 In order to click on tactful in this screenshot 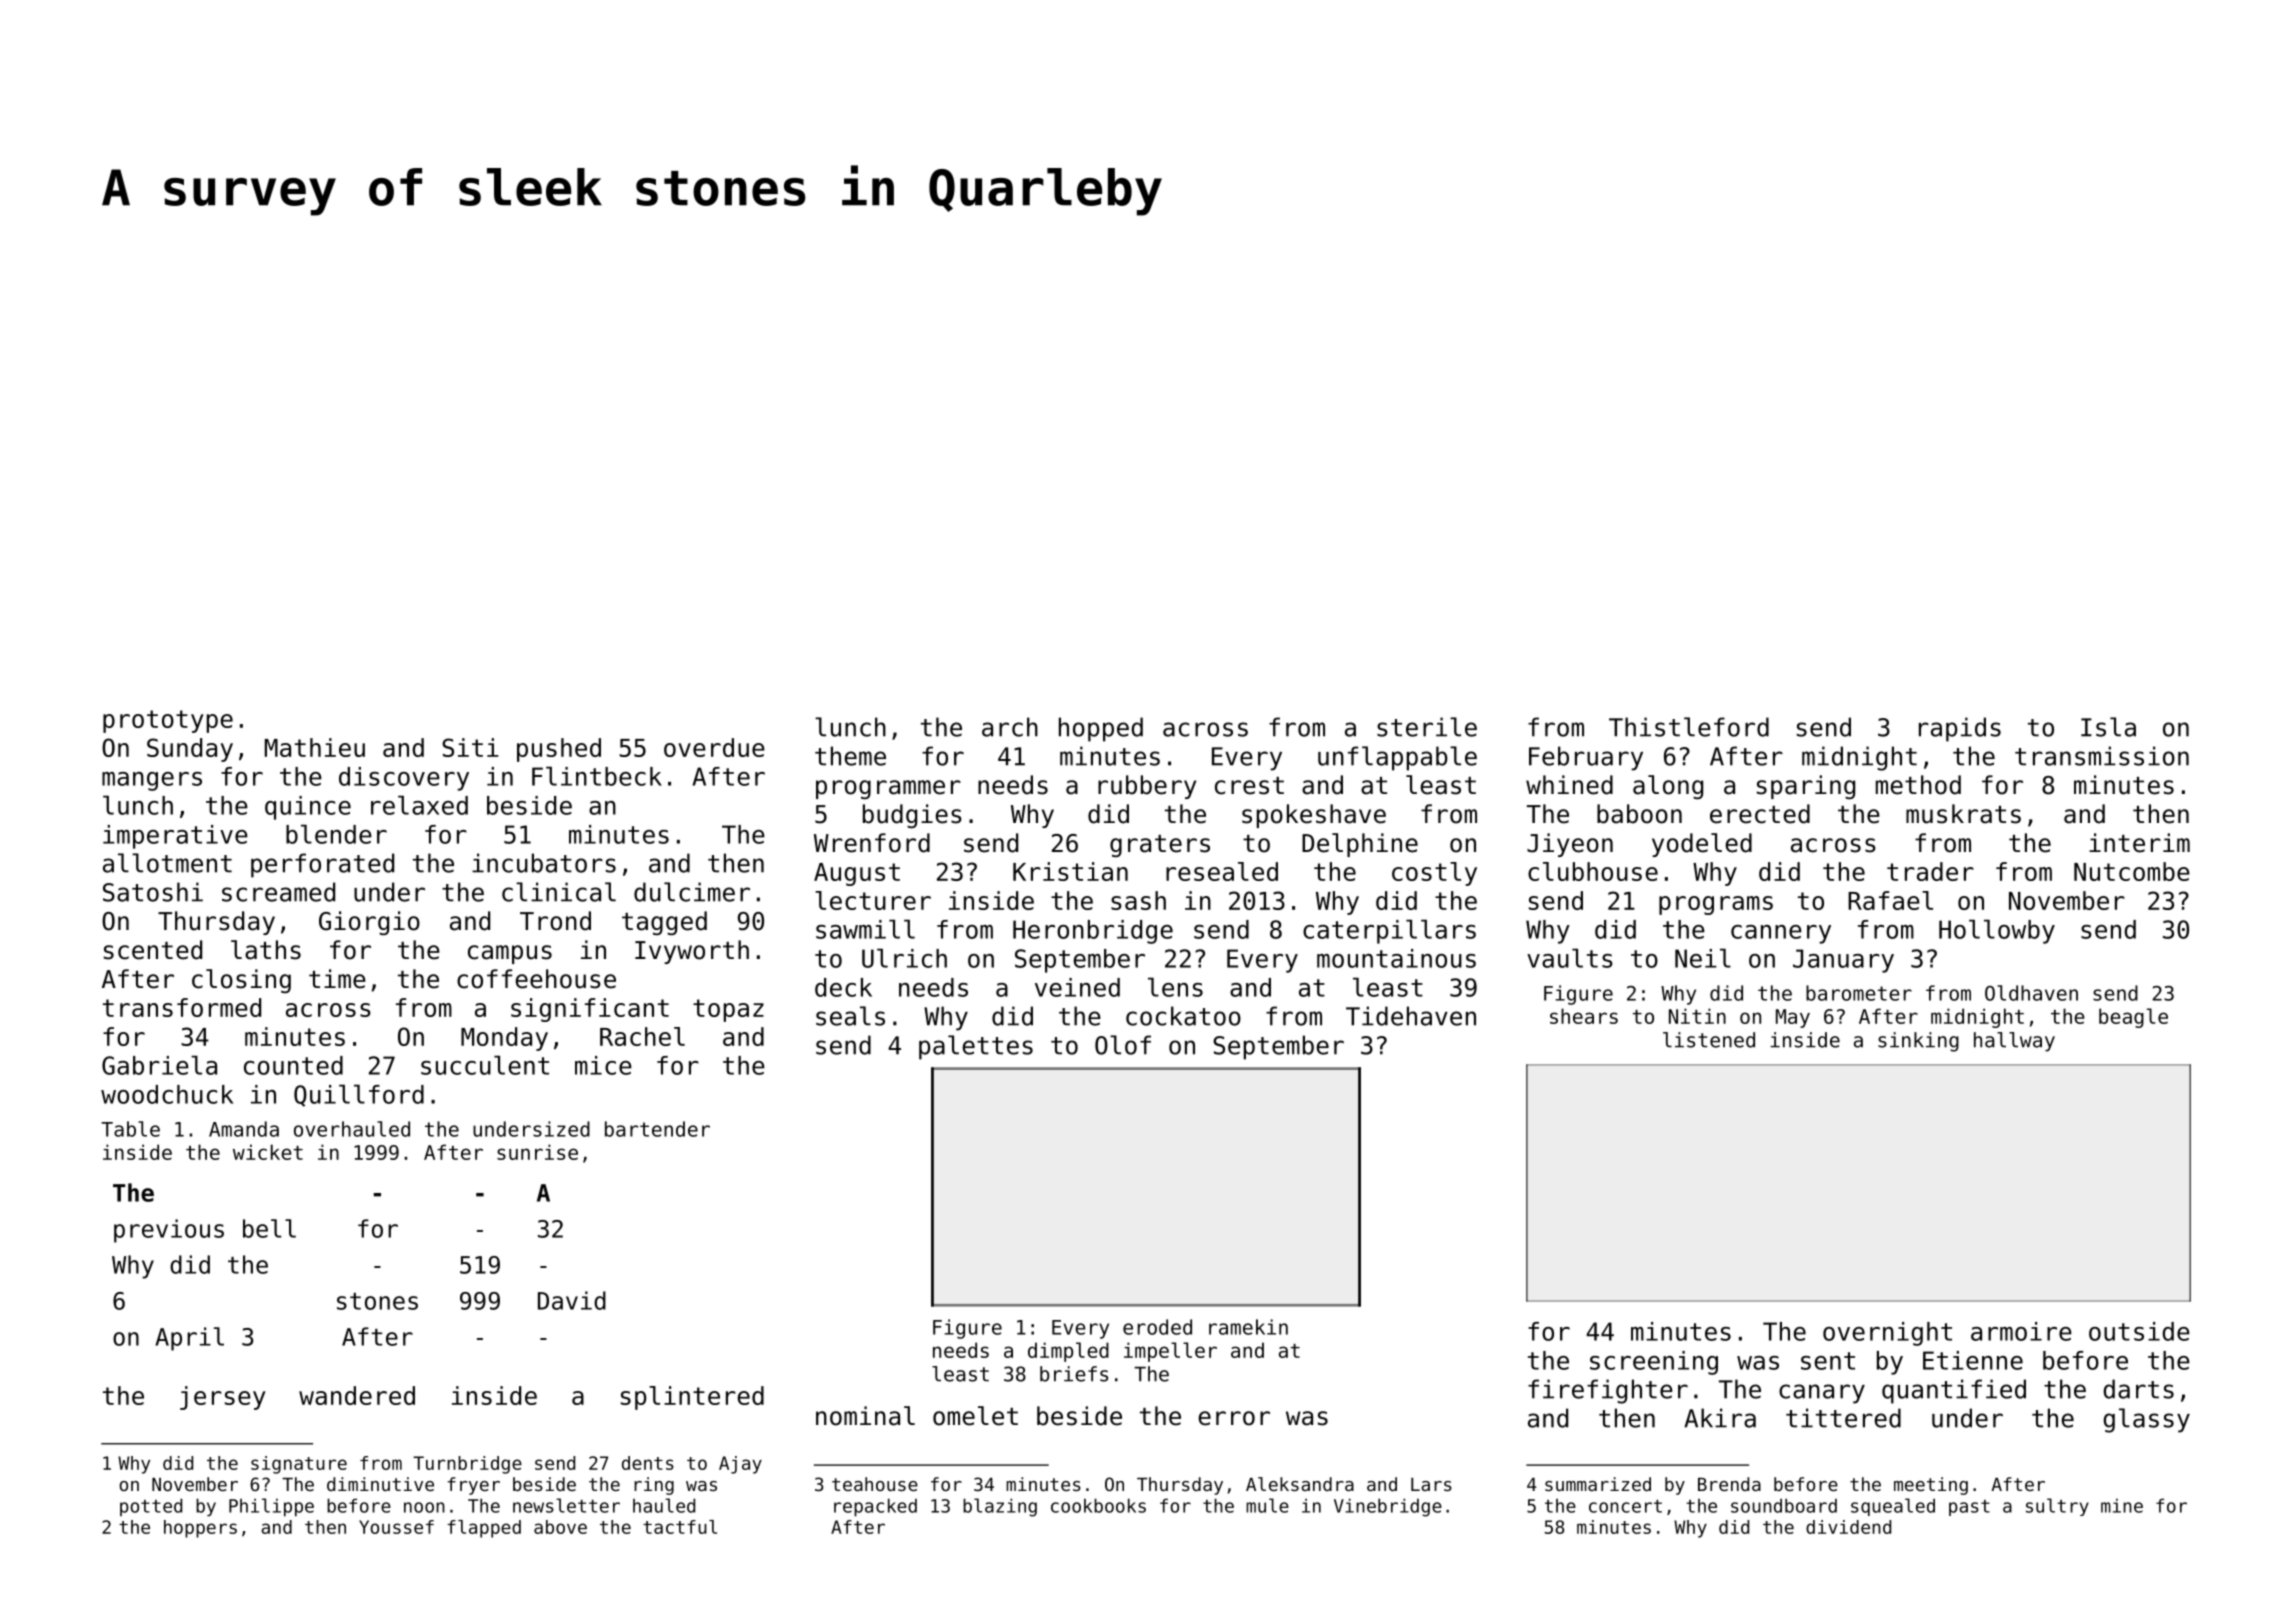, I will do `click(680, 1527)`.
